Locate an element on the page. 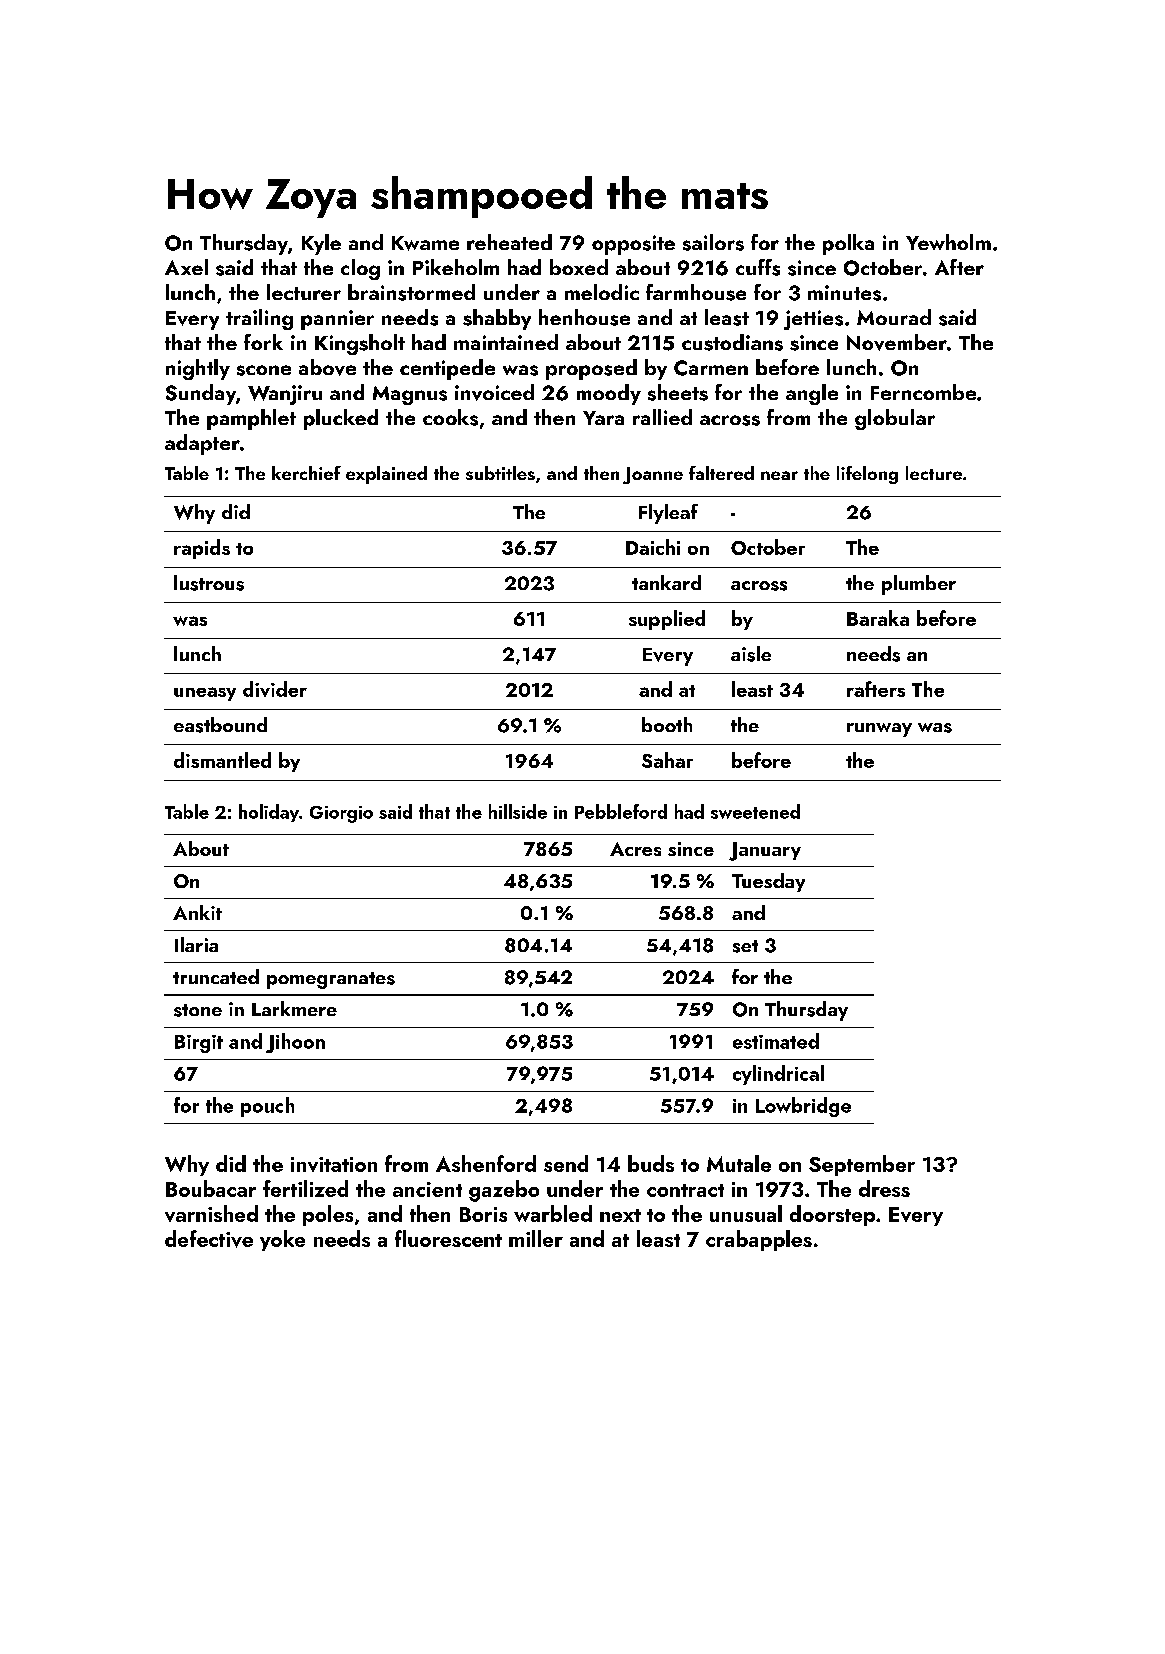 This image has height=1654, width=1165. Kyle is located at coordinates (321, 244).
